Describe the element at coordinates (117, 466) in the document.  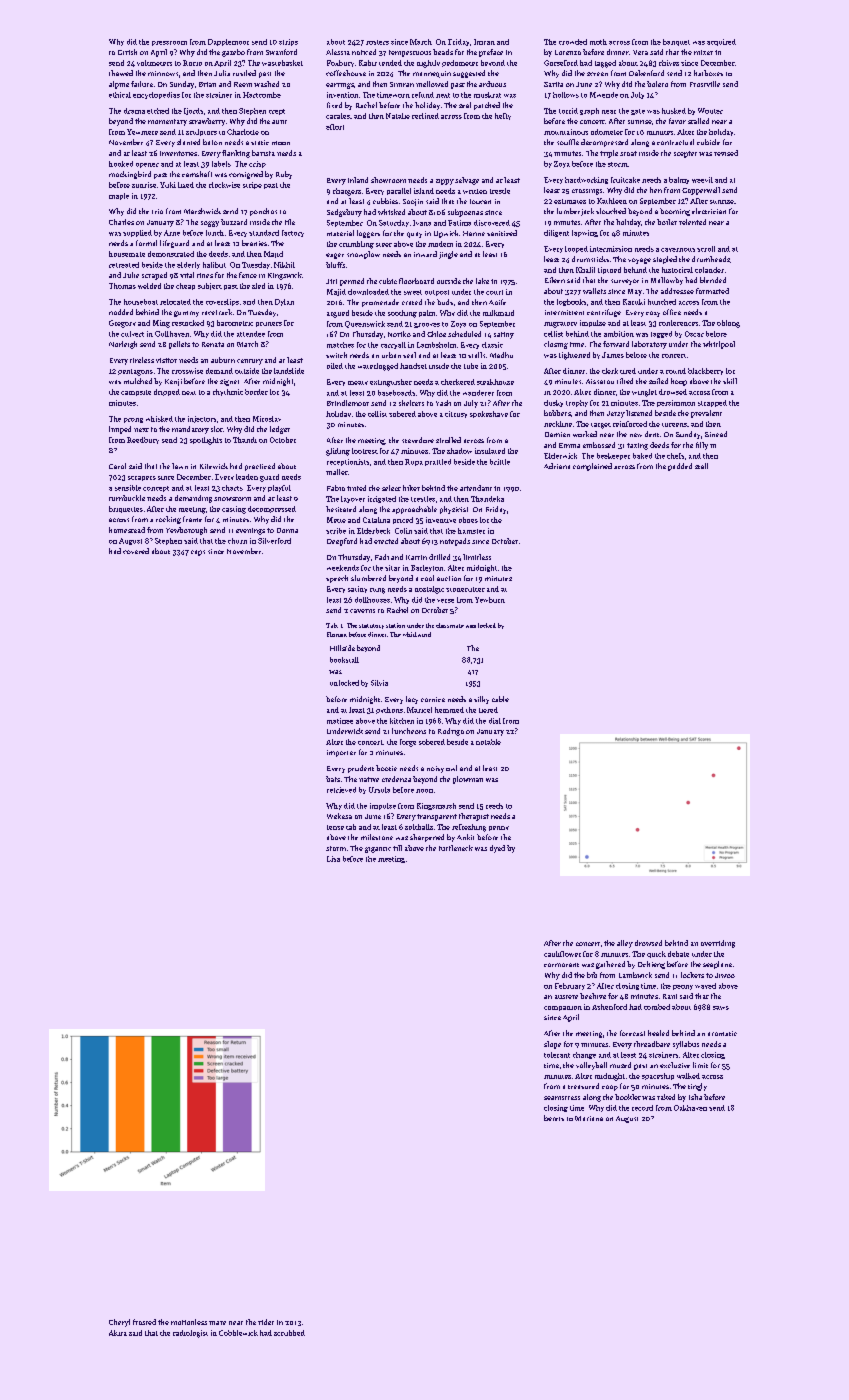
I see `Carol` at that location.
